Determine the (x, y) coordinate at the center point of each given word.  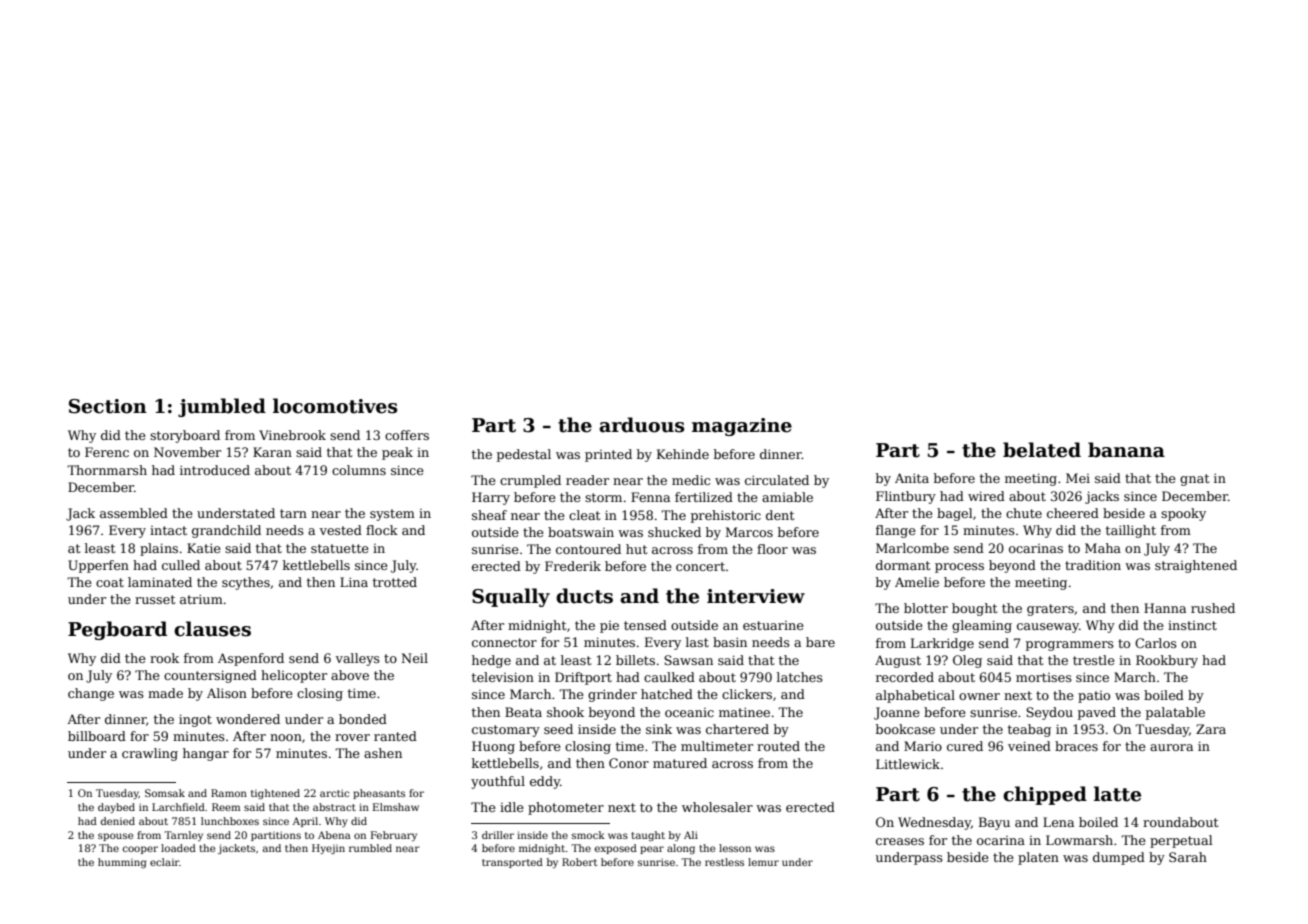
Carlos (1156, 643)
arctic (334, 793)
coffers (407, 435)
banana (1126, 450)
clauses (212, 629)
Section (108, 406)
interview (756, 596)
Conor (629, 763)
